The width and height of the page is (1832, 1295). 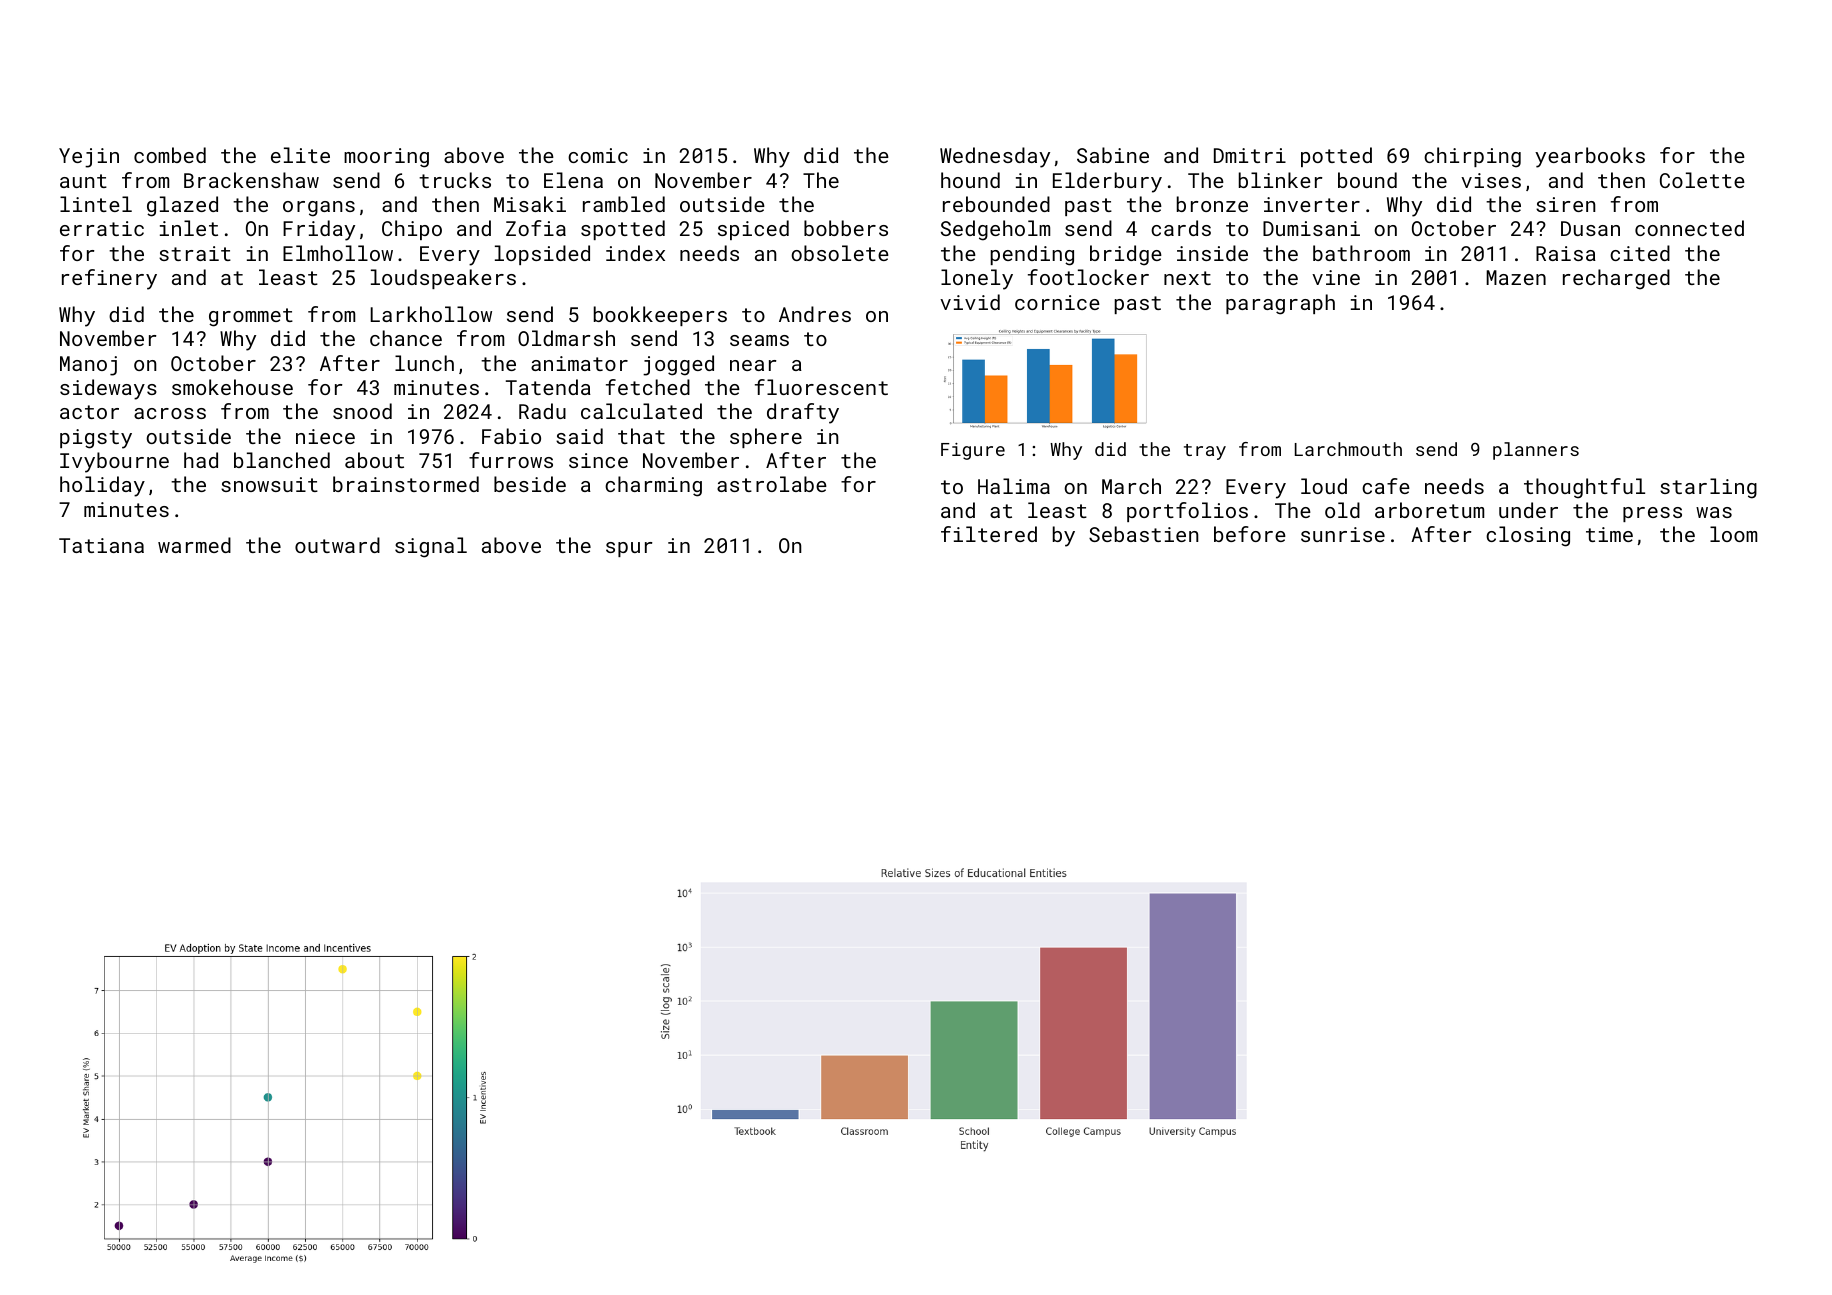 I want to click on inverter, so click(x=1312, y=204).
